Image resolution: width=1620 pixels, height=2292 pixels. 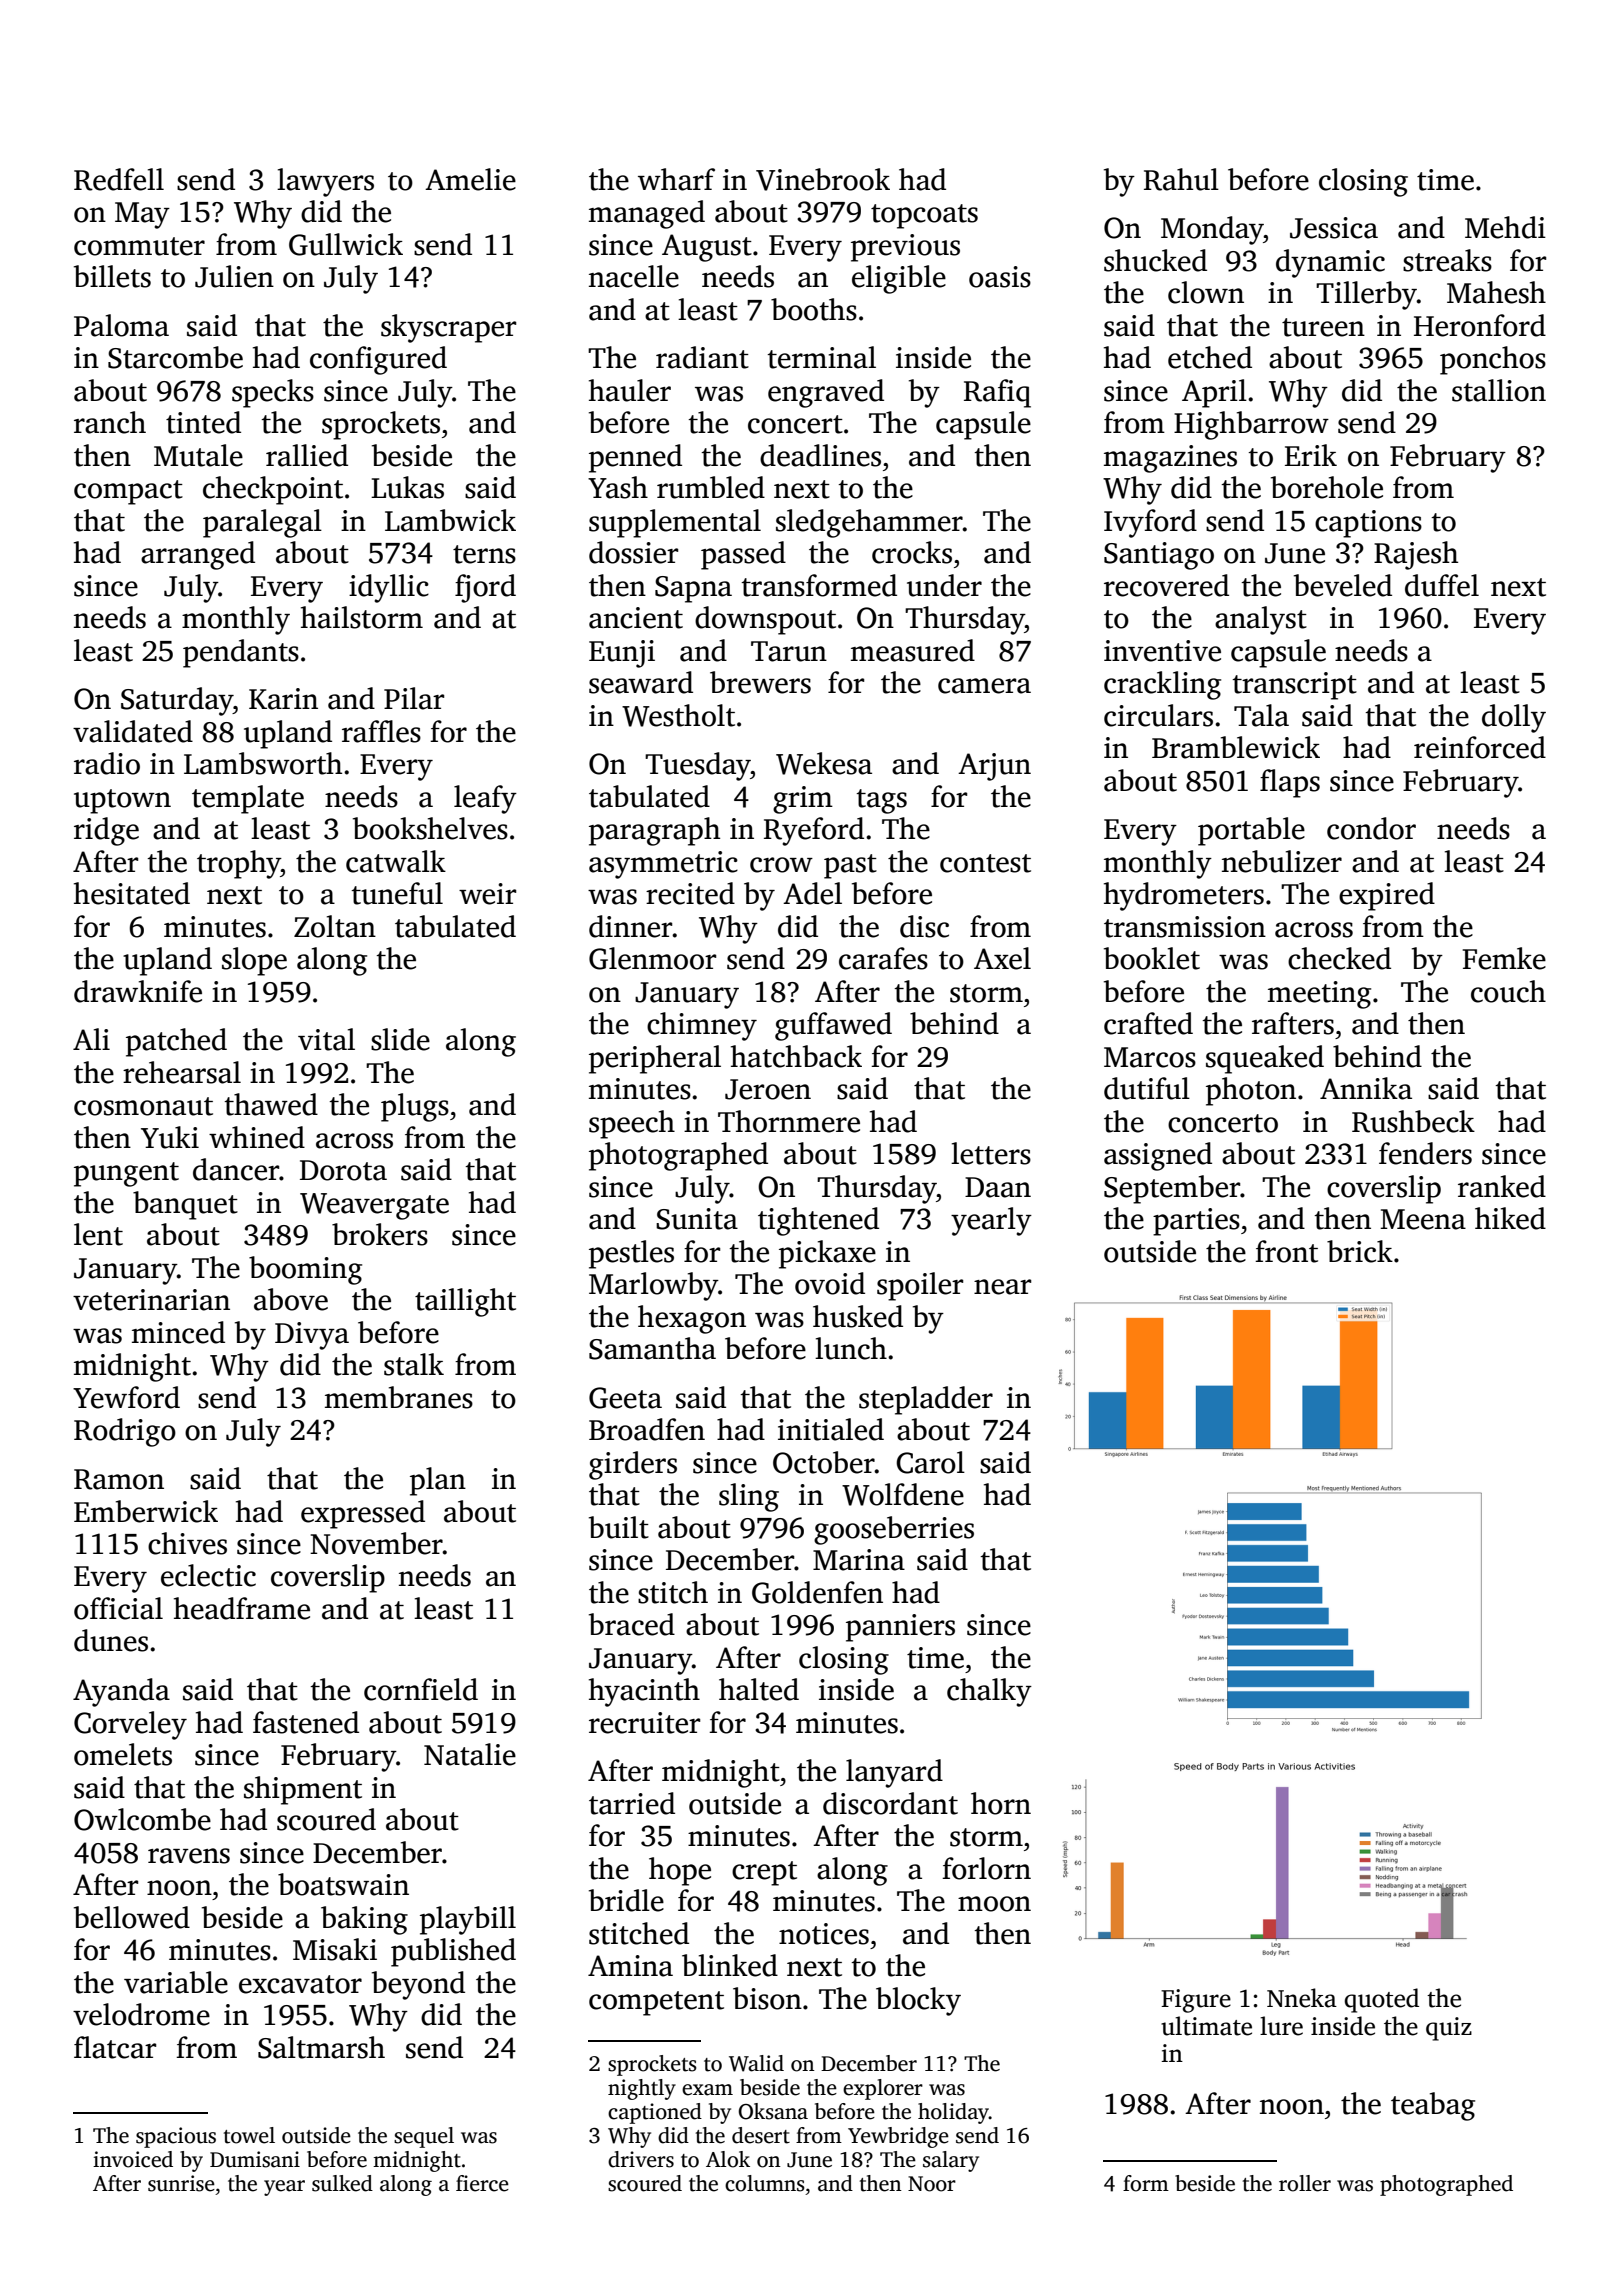 I want to click on specks, so click(x=273, y=393).
